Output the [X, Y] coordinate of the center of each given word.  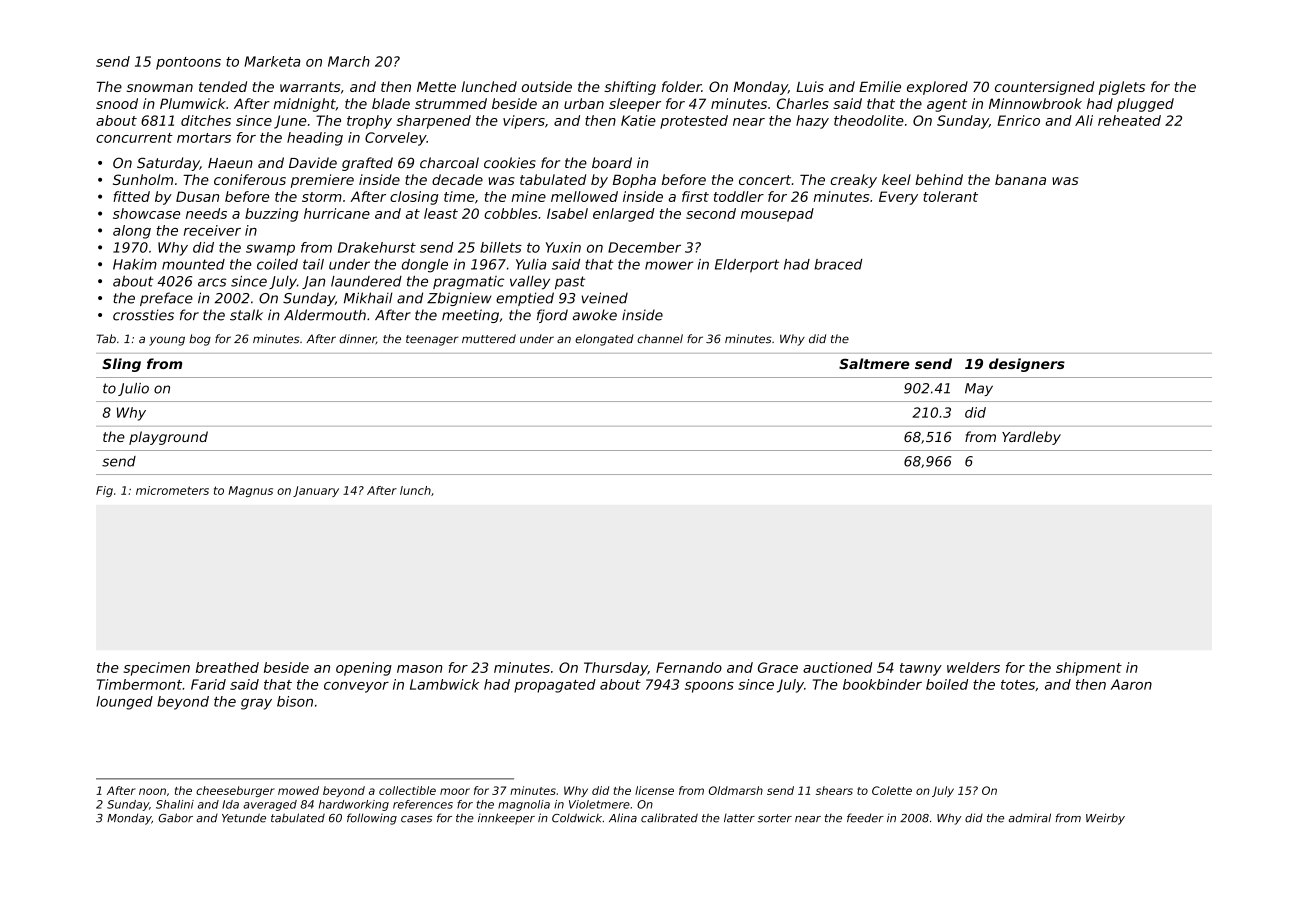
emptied [525, 299]
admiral [1029, 818]
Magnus [250, 491]
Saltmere [874, 363]
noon [152, 791]
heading [315, 139]
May [979, 389]
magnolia [524, 805]
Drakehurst [377, 247]
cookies [510, 162]
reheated [1129, 120]
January [316, 491]
